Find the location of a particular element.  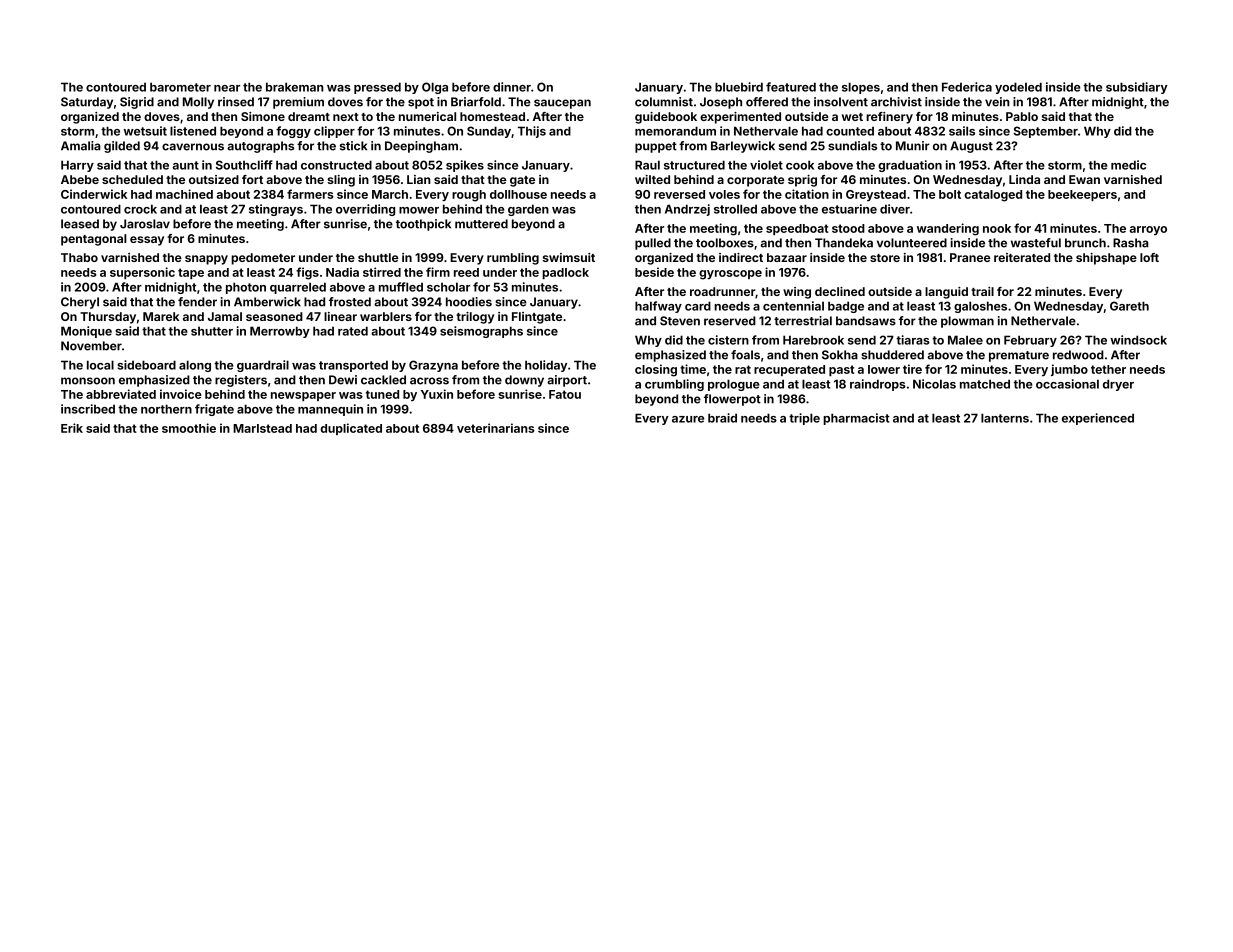

bluebird is located at coordinates (739, 87).
